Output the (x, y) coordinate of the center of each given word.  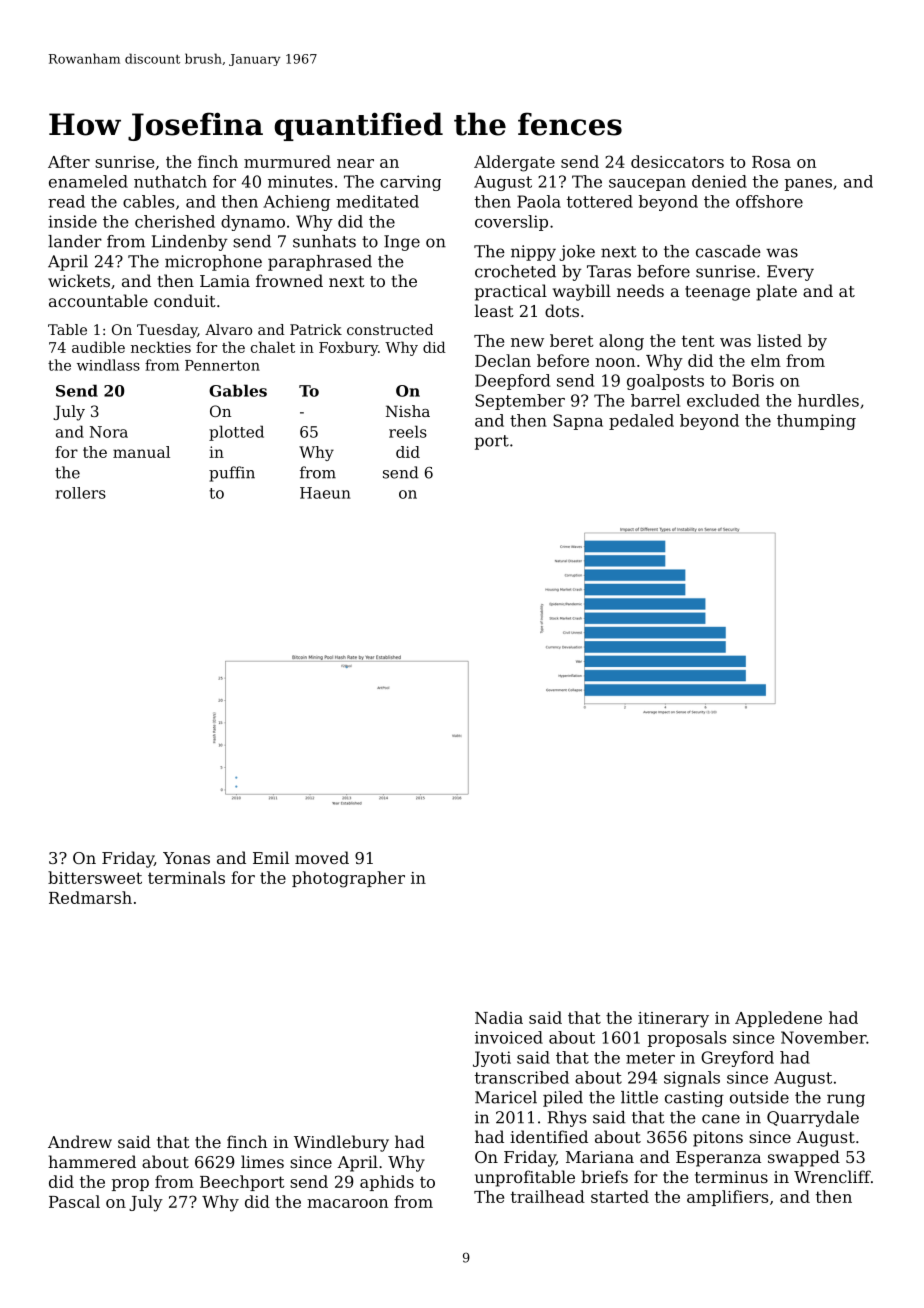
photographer (348, 879)
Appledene (778, 1019)
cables (148, 201)
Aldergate (514, 163)
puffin (232, 474)
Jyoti (492, 1059)
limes (262, 1161)
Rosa (771, 162)
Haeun (325, 493)
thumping (816, 422)
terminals (186, 877)
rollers (81, 493)
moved (322, 857)
